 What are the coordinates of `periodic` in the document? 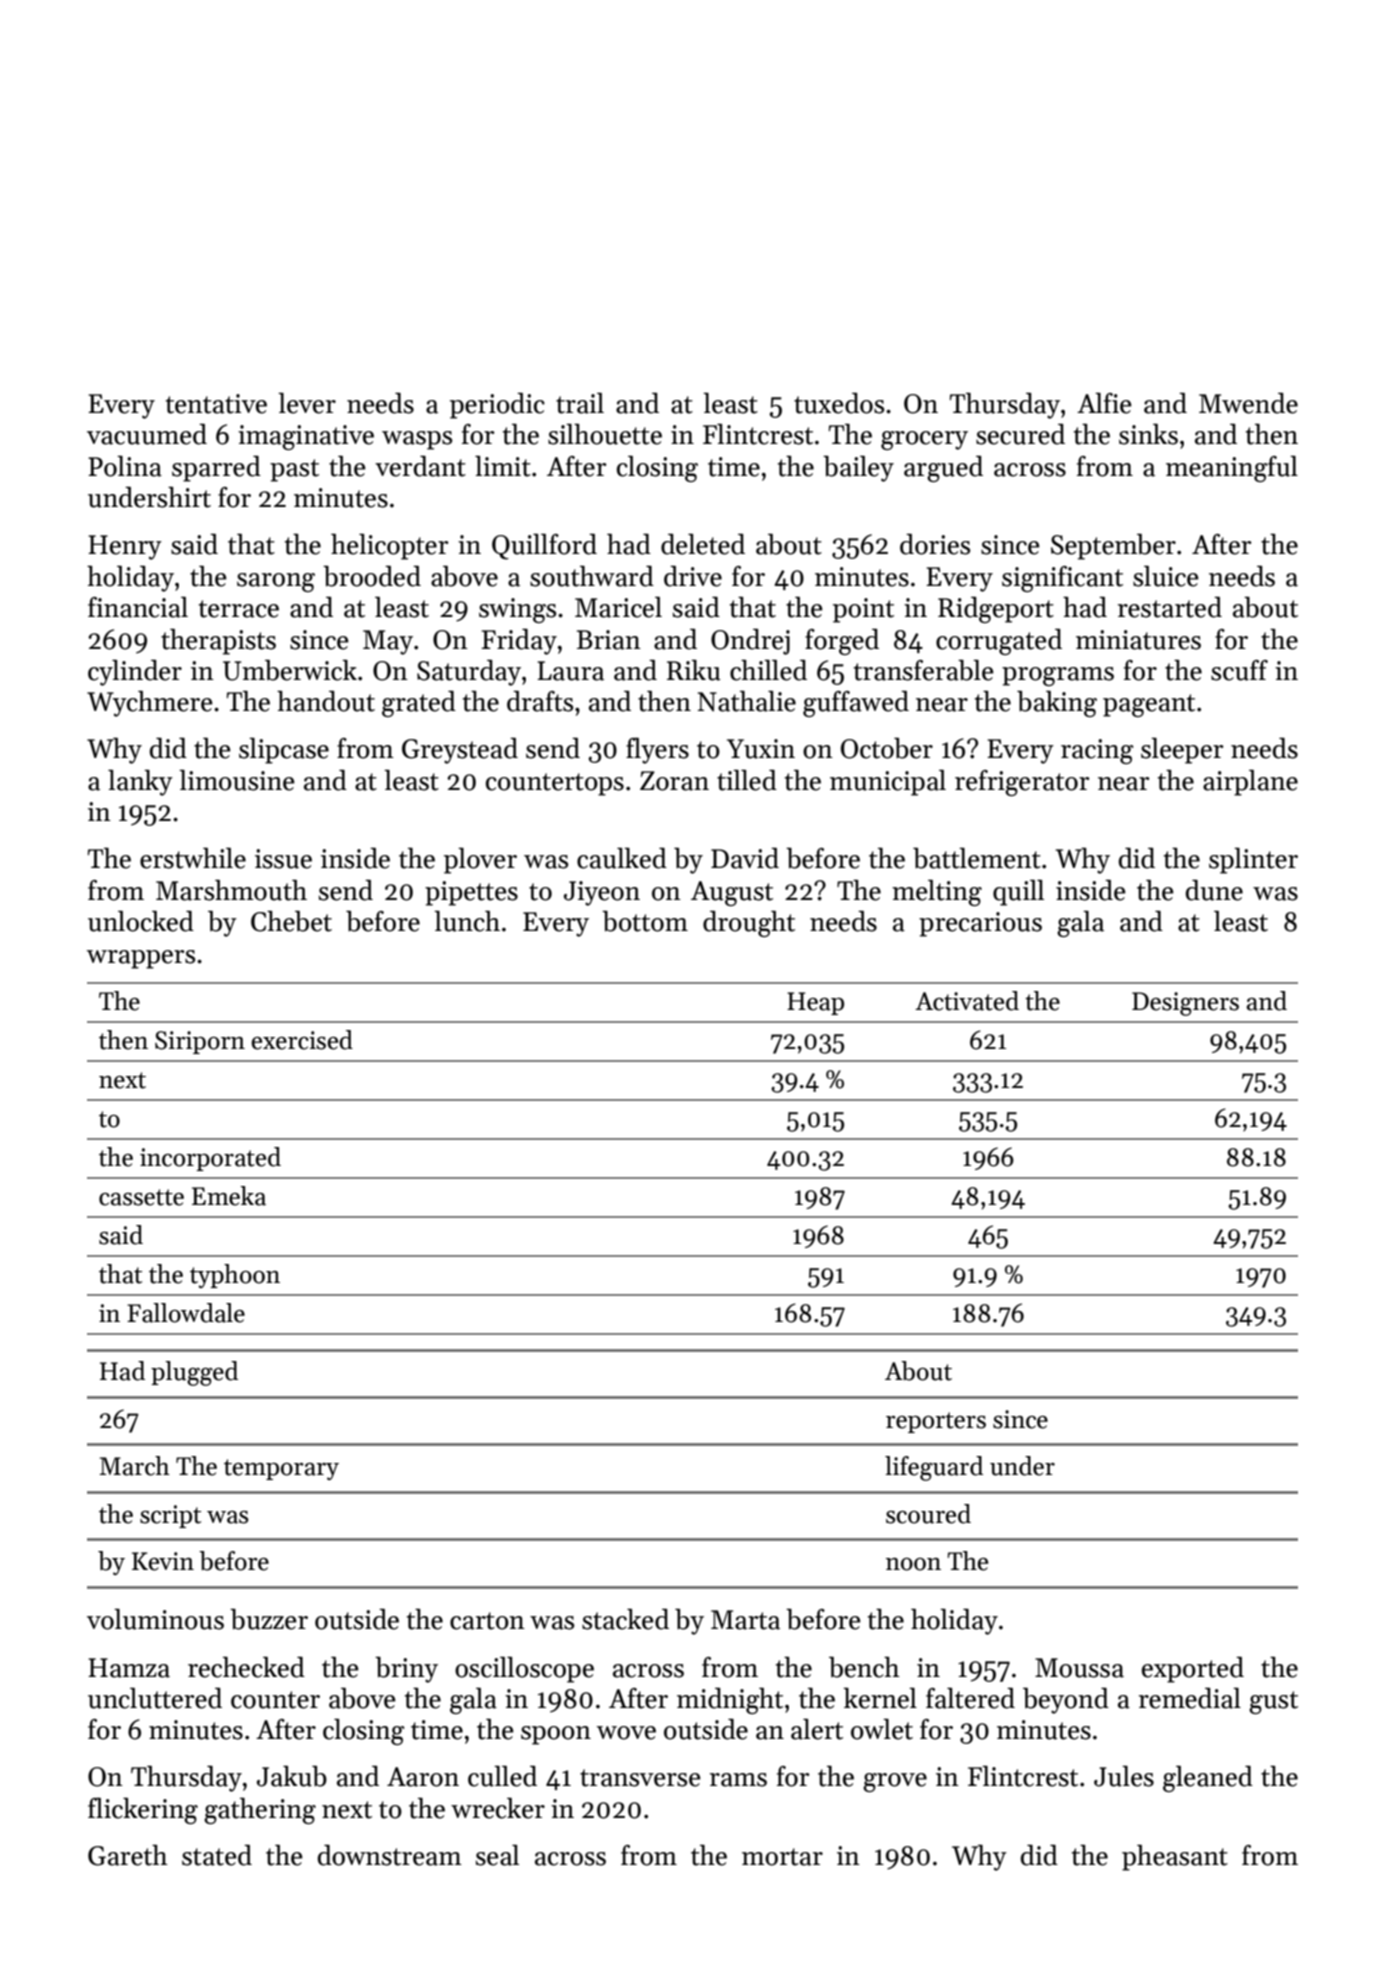 It's located at (497, 406).
